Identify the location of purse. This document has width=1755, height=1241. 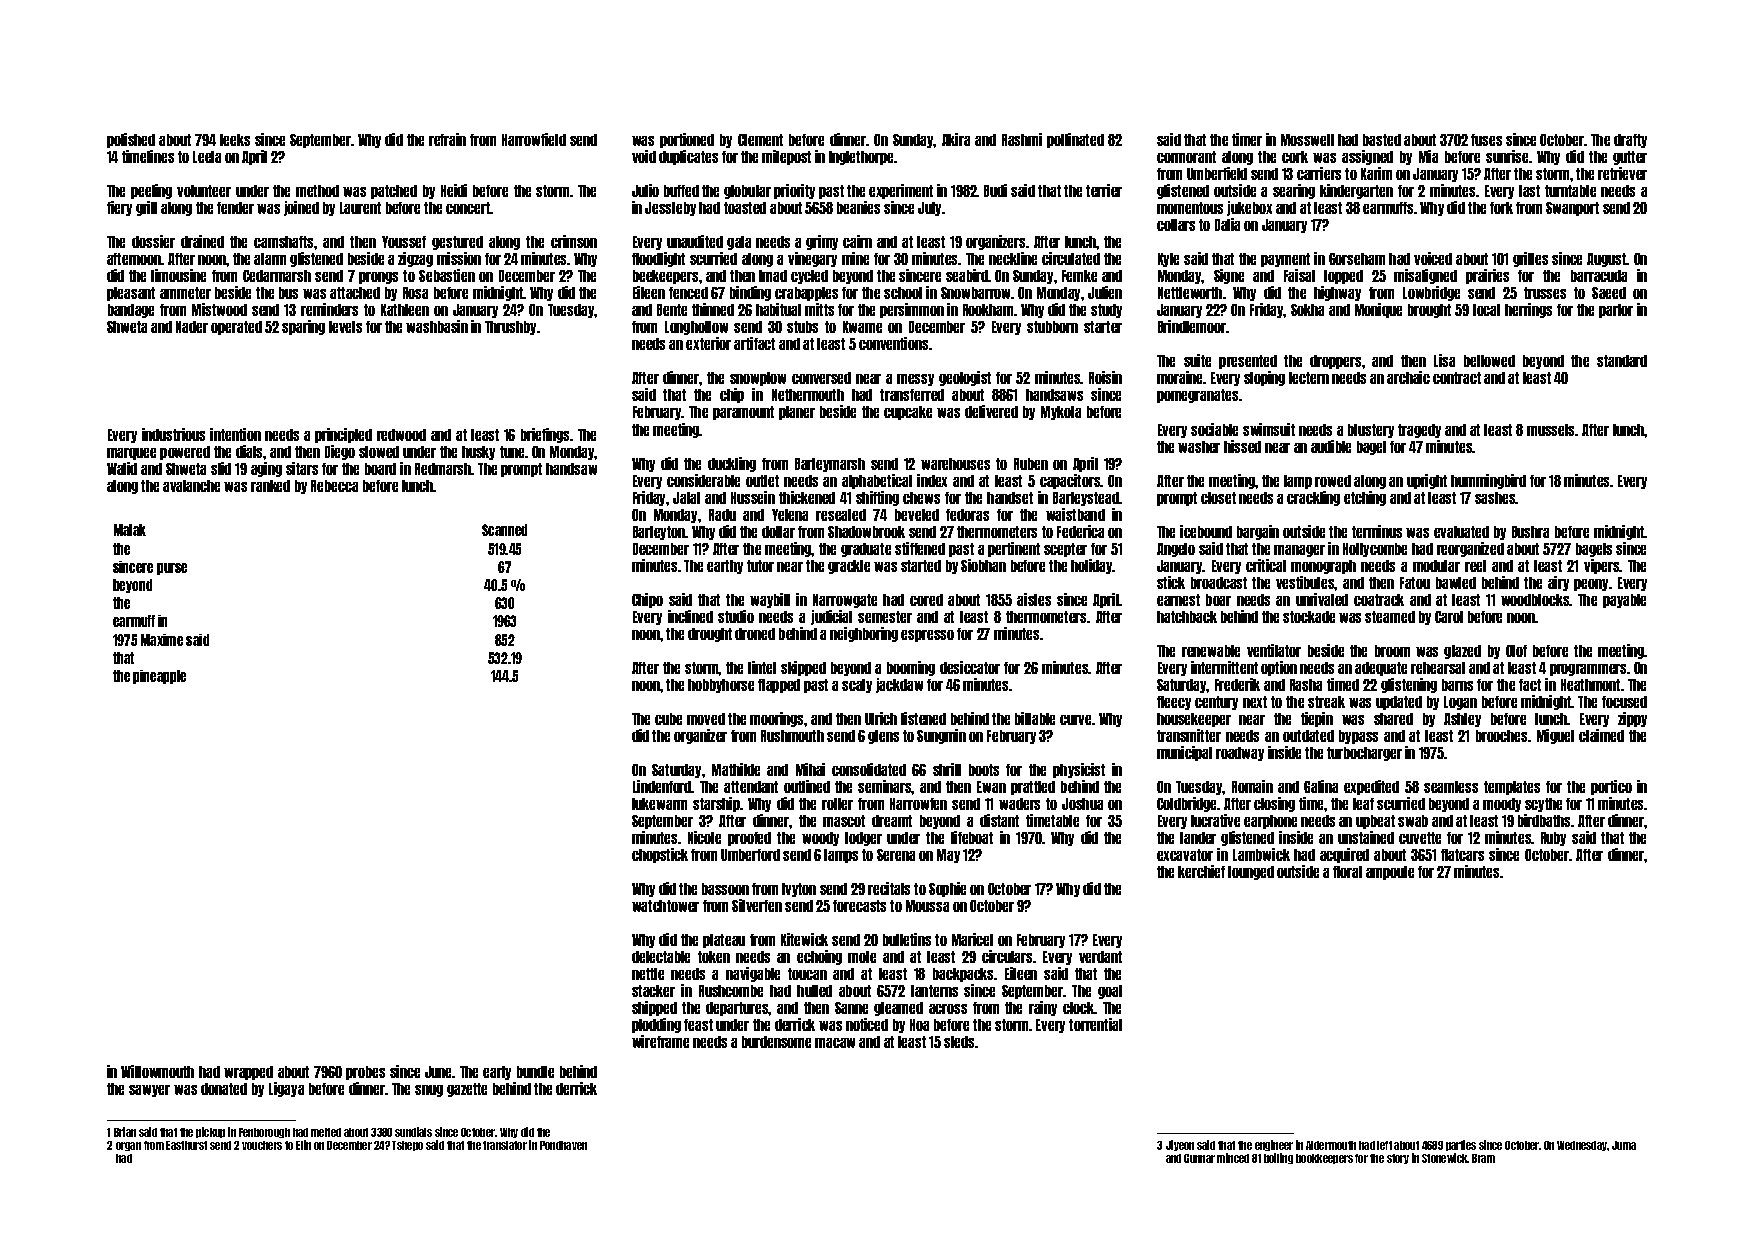
(172, 569).
